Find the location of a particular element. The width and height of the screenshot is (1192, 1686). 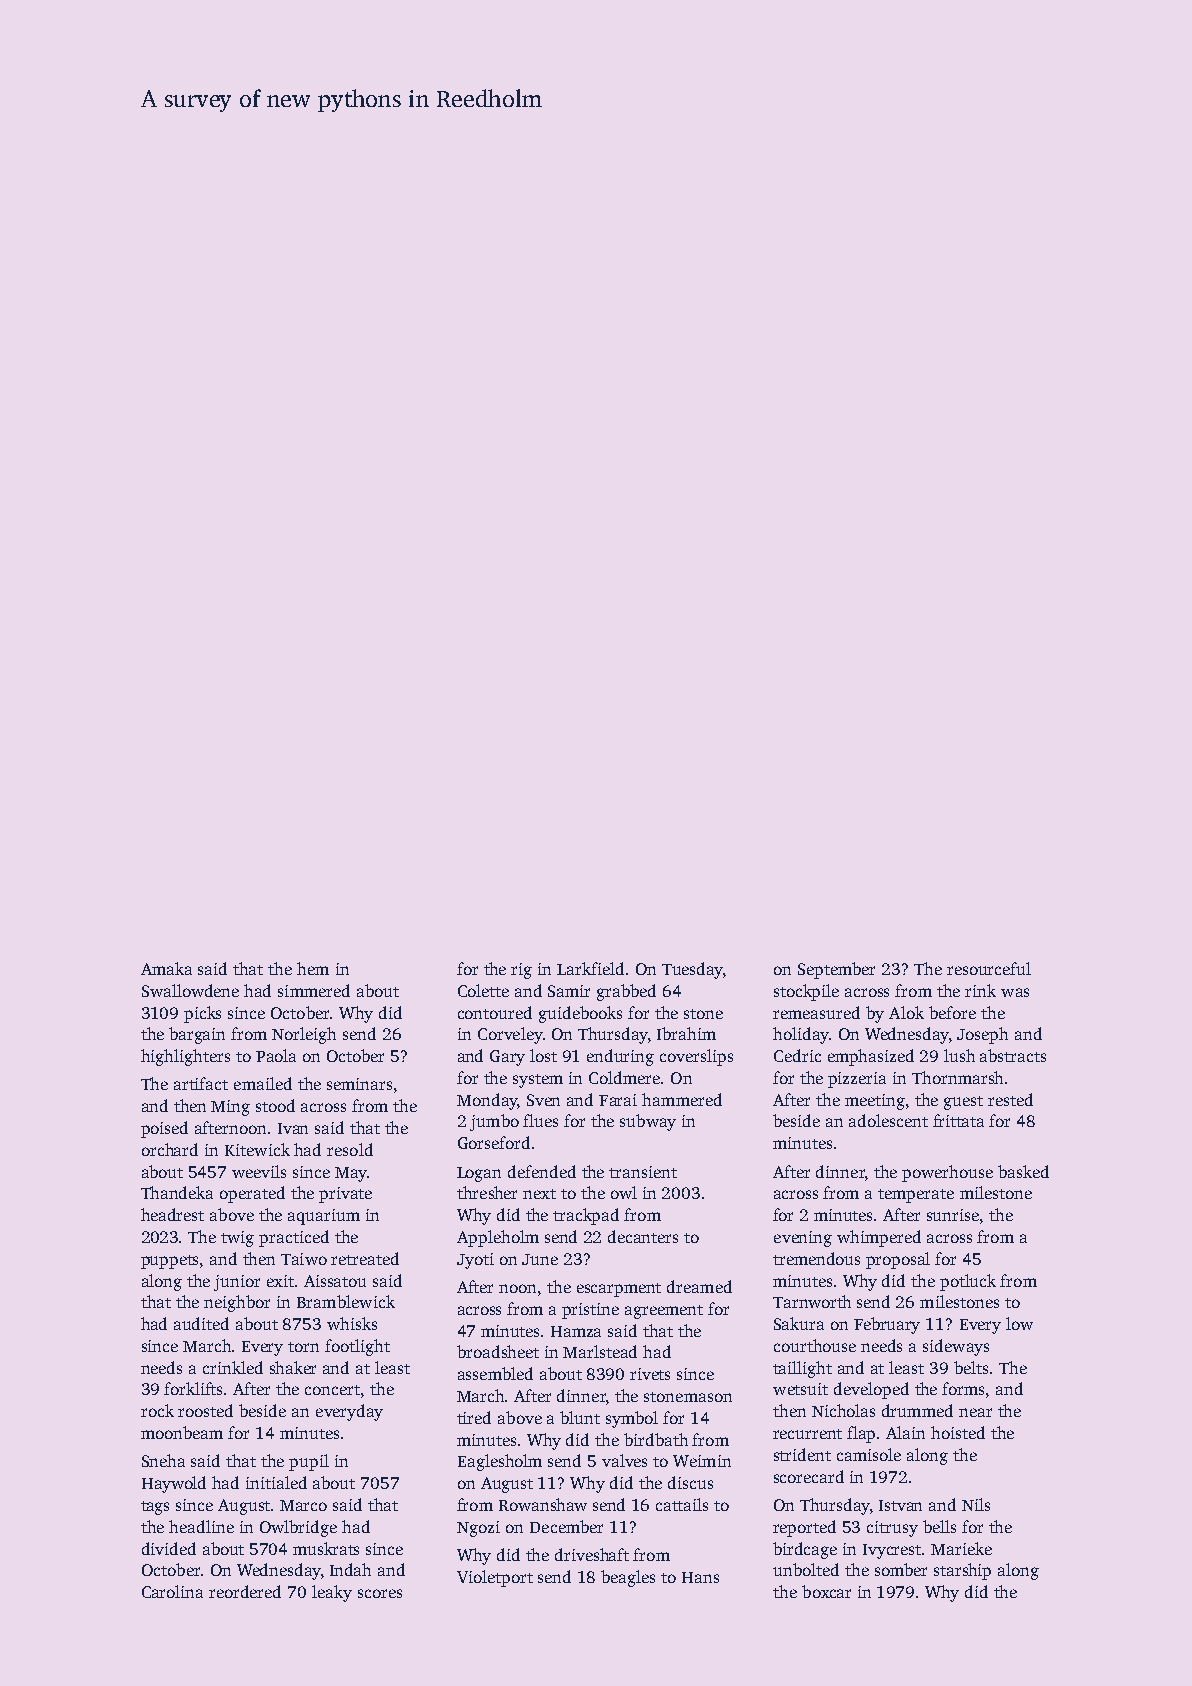

pupil is located at coordinates (309, 1462).
